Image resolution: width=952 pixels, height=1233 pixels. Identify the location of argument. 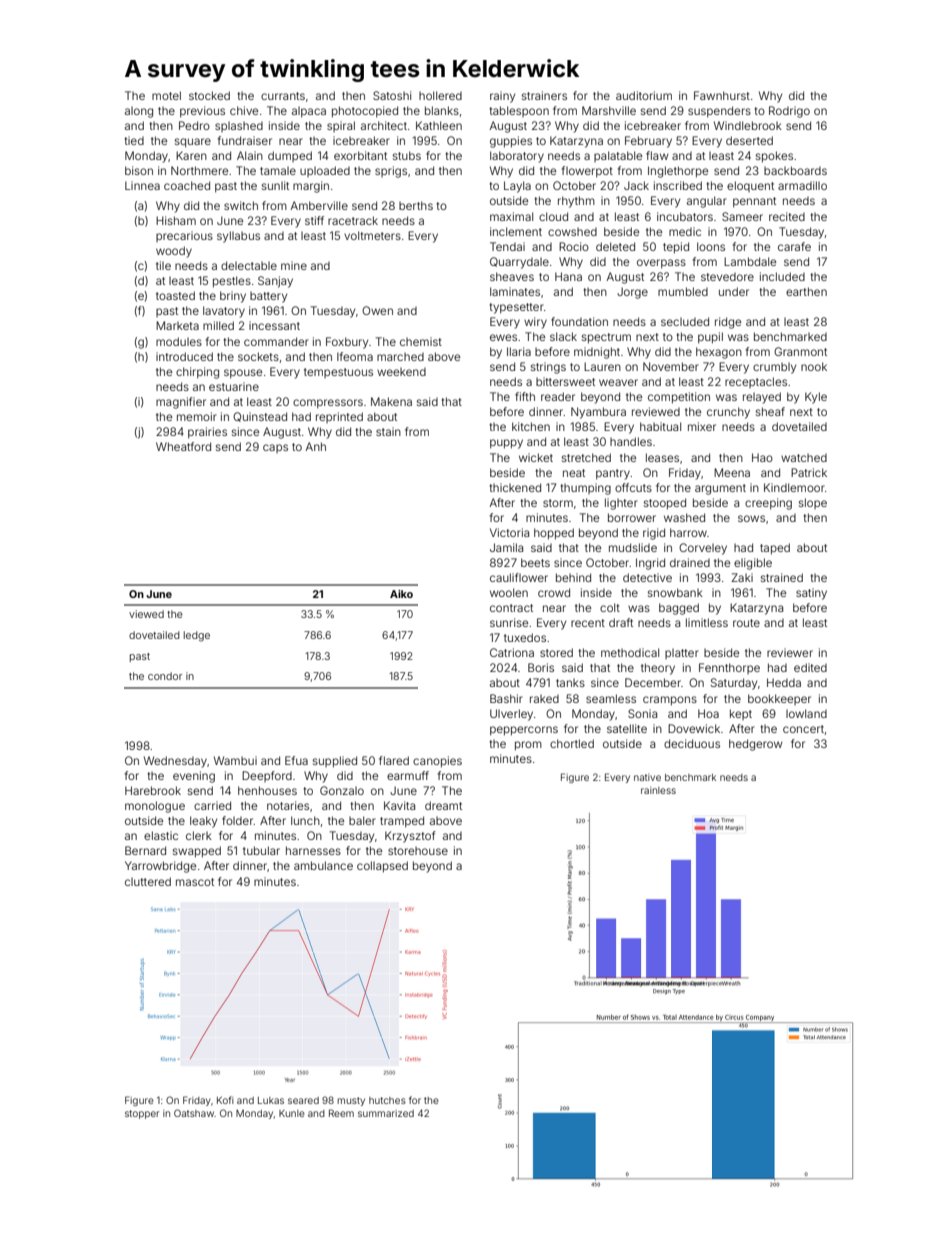
(720, 489).
